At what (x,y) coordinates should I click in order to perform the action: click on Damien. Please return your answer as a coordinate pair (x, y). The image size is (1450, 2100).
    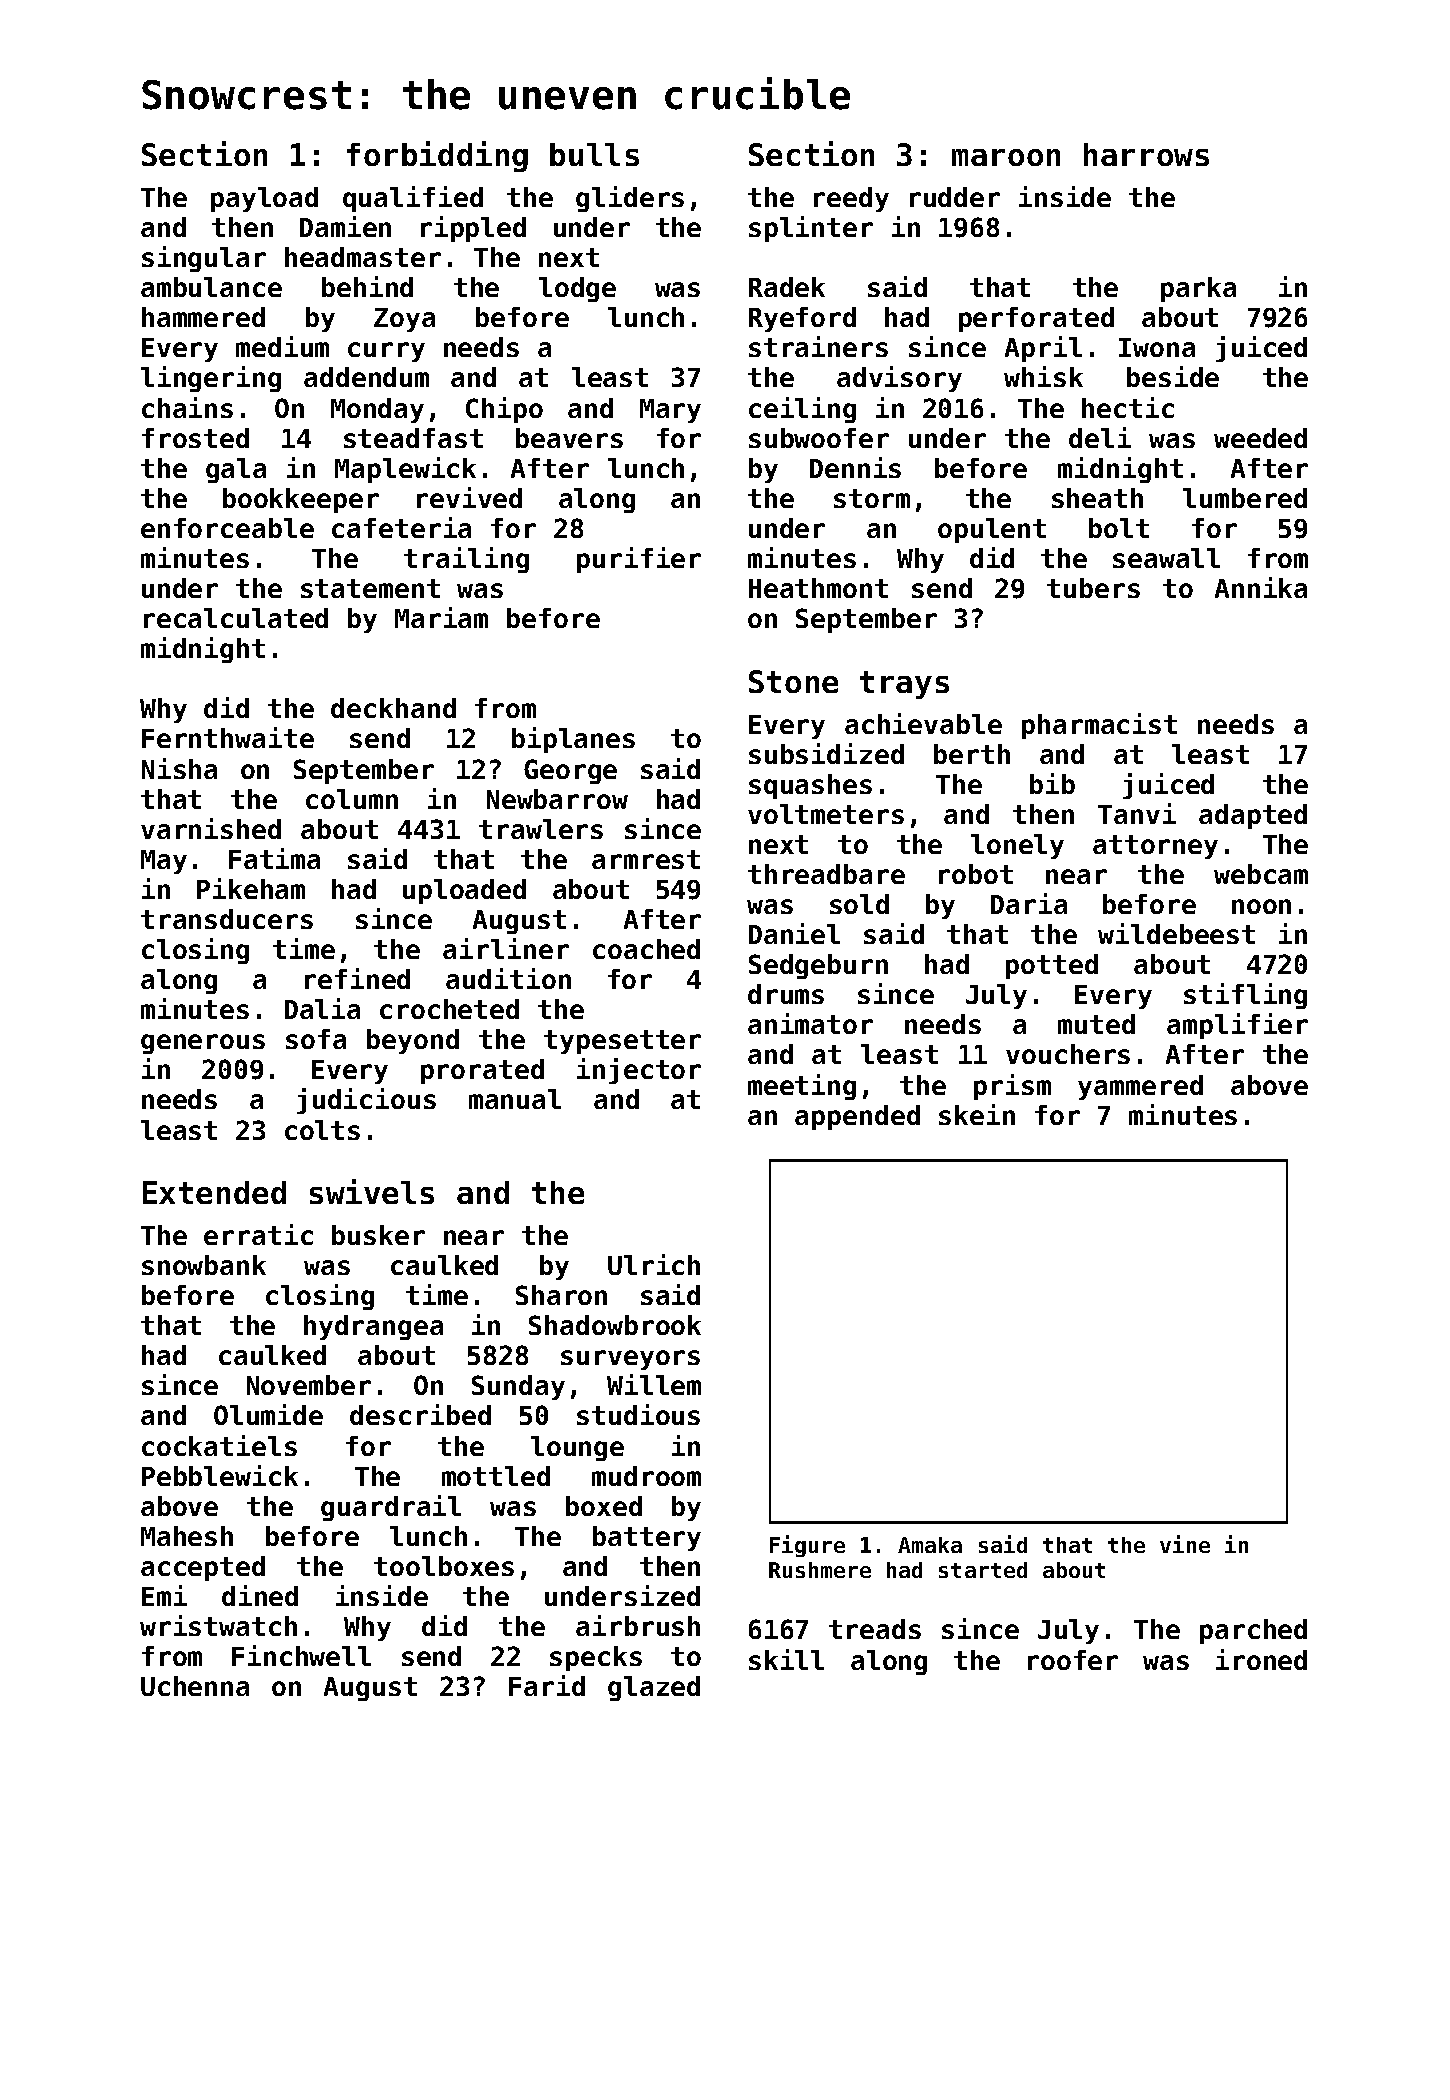
    Looking at the image, I should click on (345, 226).
